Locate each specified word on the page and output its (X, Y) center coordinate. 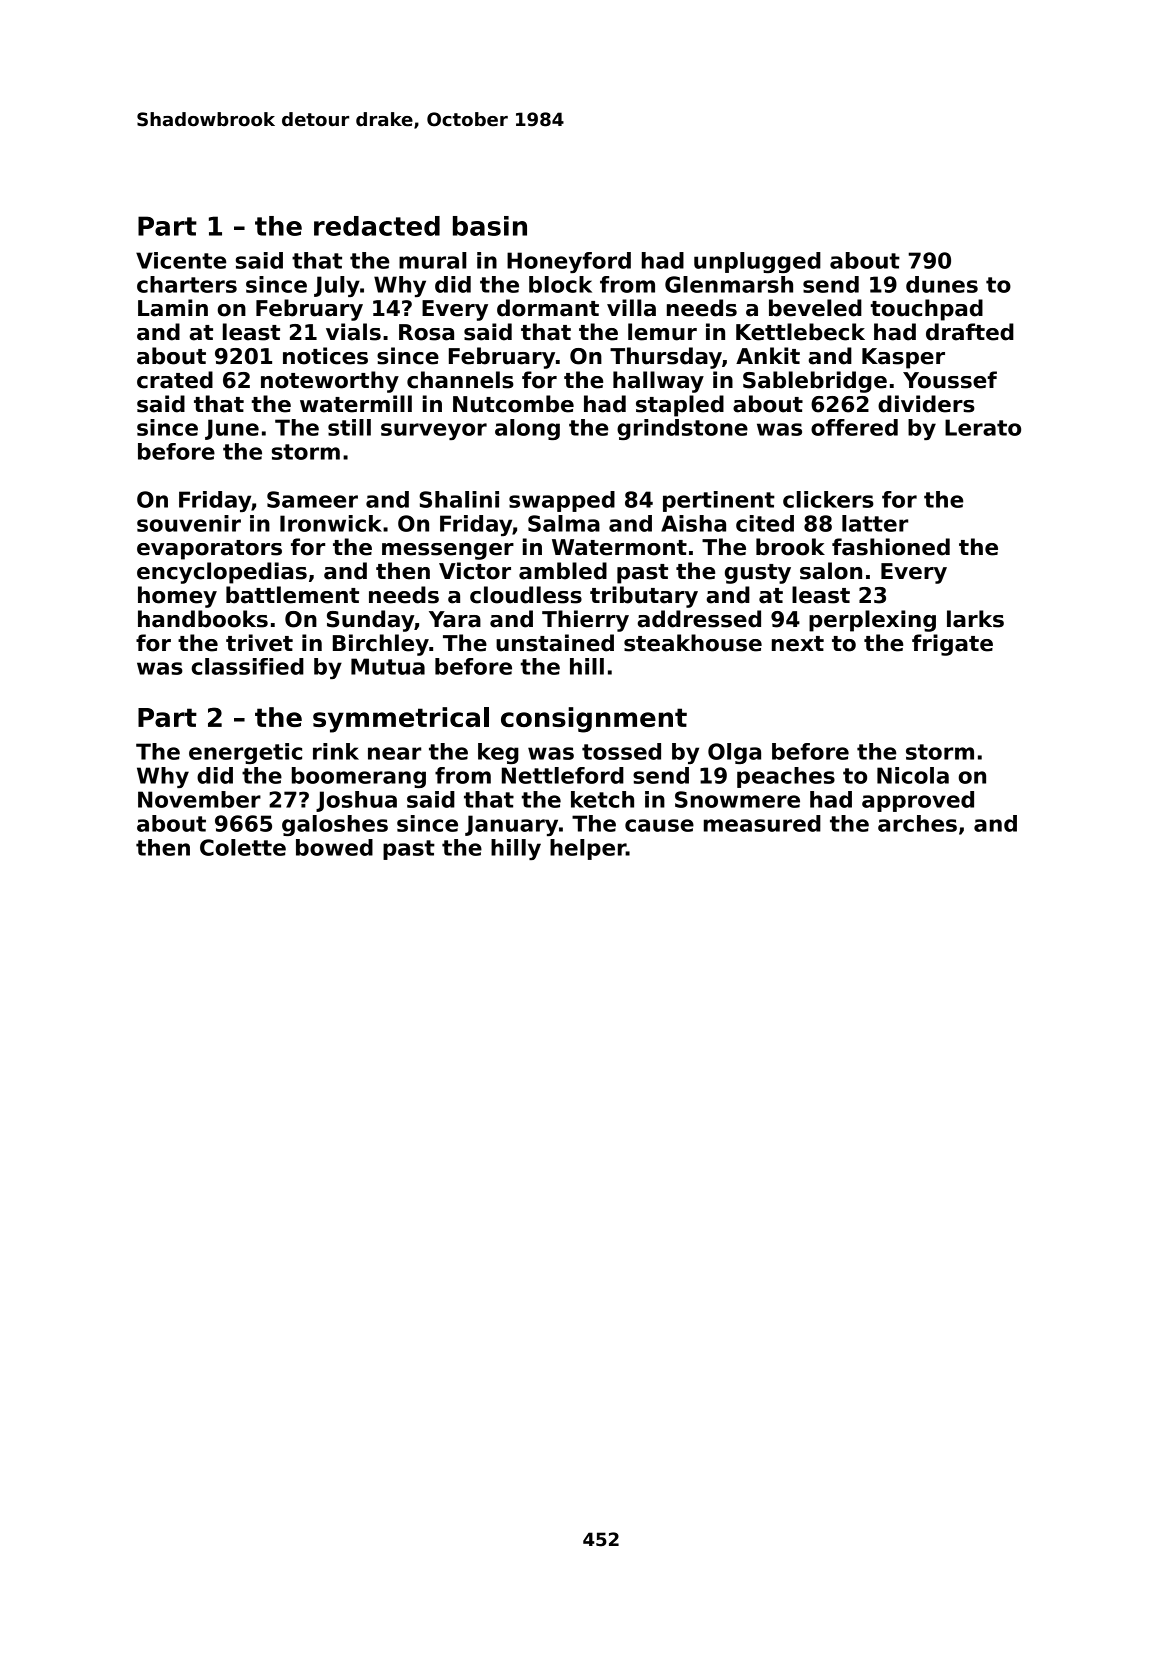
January (511, 825)
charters (187, 284)
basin (490, 226)
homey (177, 597)
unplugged (757, 262)
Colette (243, 847)
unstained (555, 643)
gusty (758, 574)
